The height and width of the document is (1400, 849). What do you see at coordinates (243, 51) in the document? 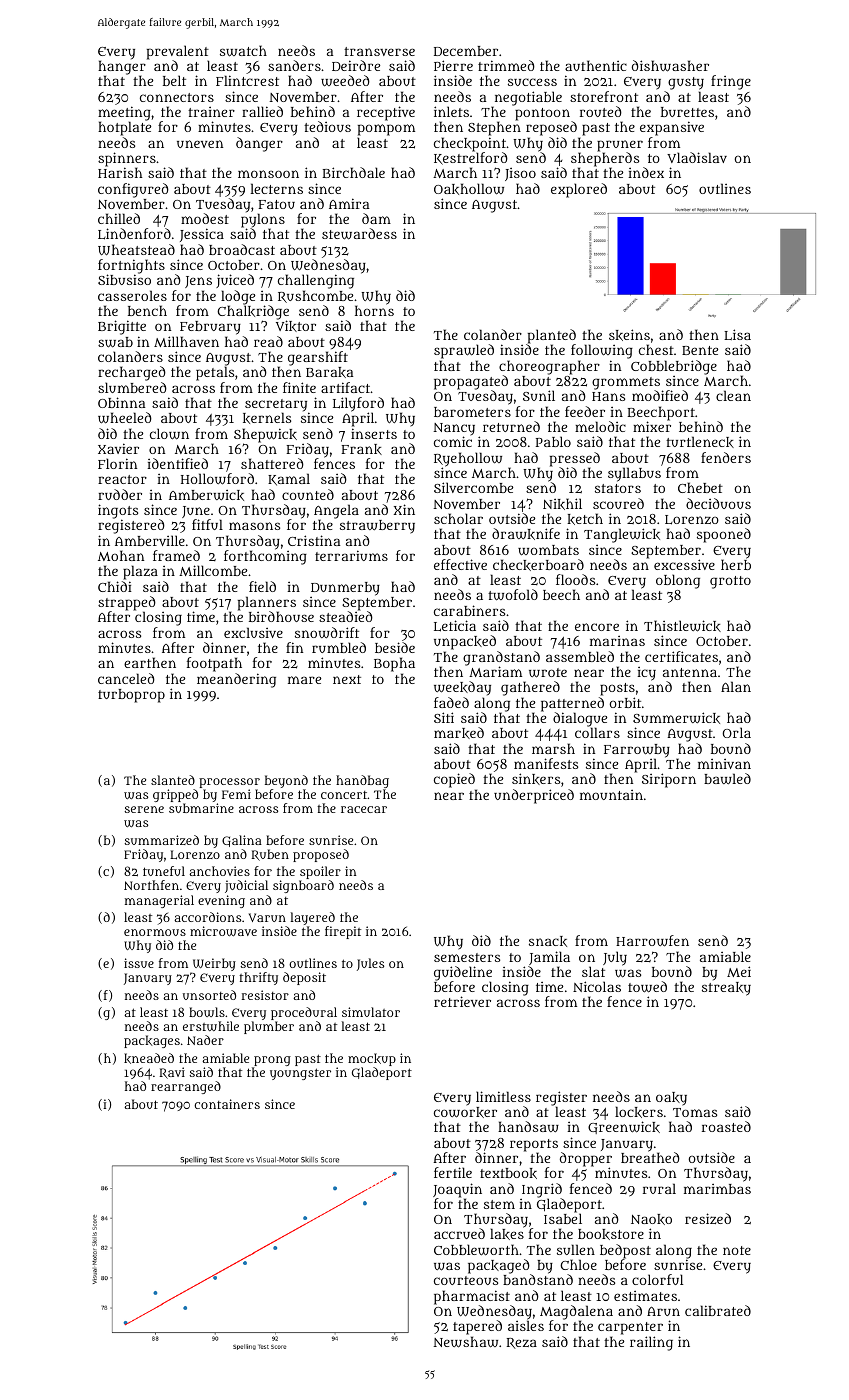
I see `swatch` at bounding box center [243, 51].
